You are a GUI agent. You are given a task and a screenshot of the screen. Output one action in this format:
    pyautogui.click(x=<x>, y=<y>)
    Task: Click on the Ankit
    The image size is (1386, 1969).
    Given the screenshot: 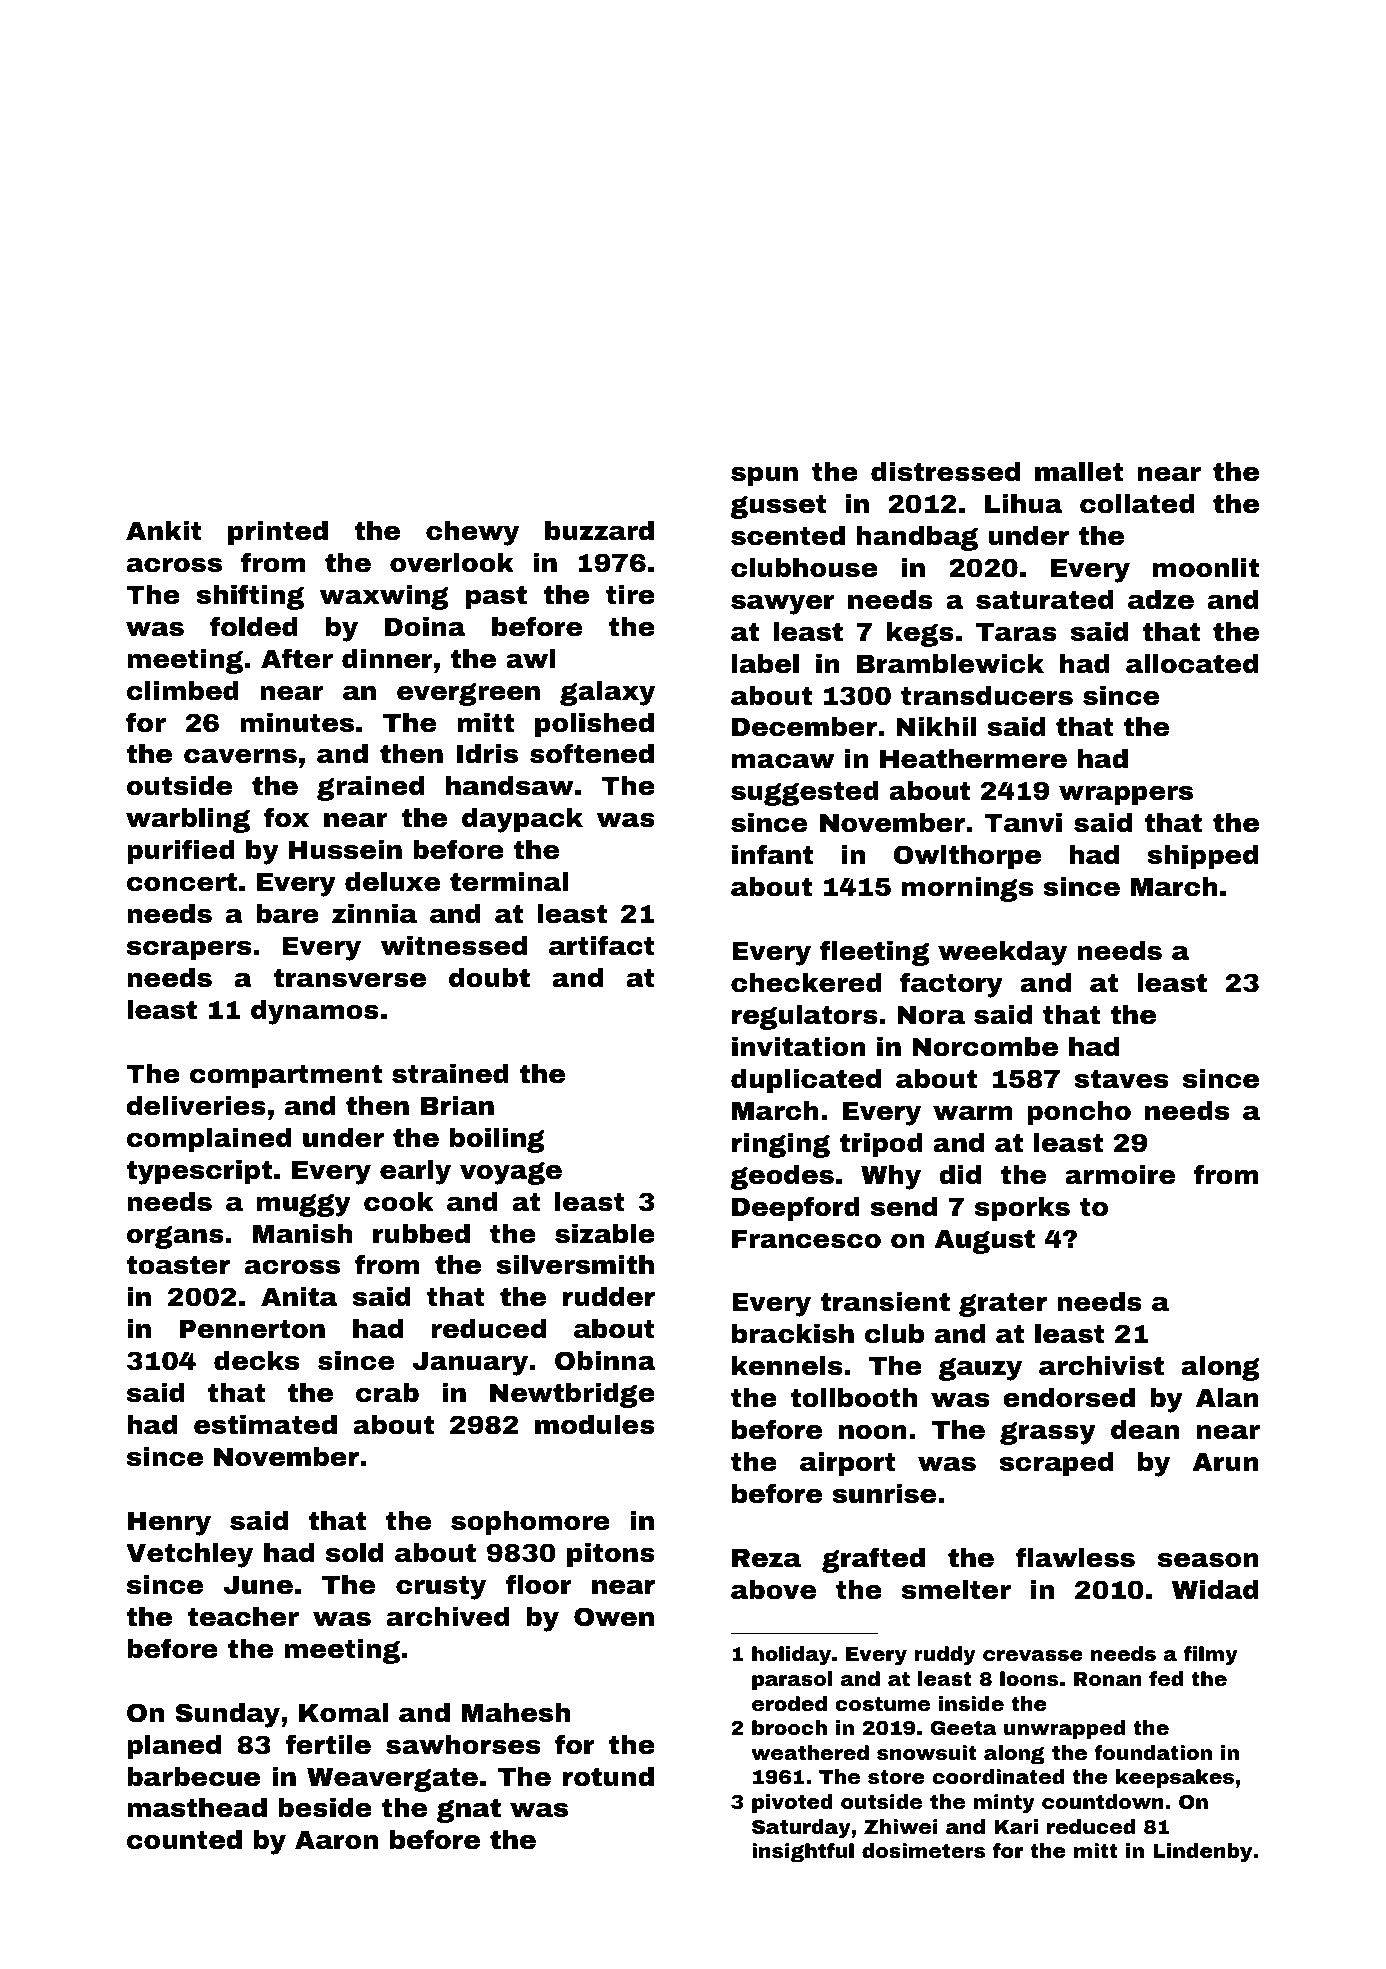 What is the action you would take?
    pyautogui.click(x=164, y=531)
